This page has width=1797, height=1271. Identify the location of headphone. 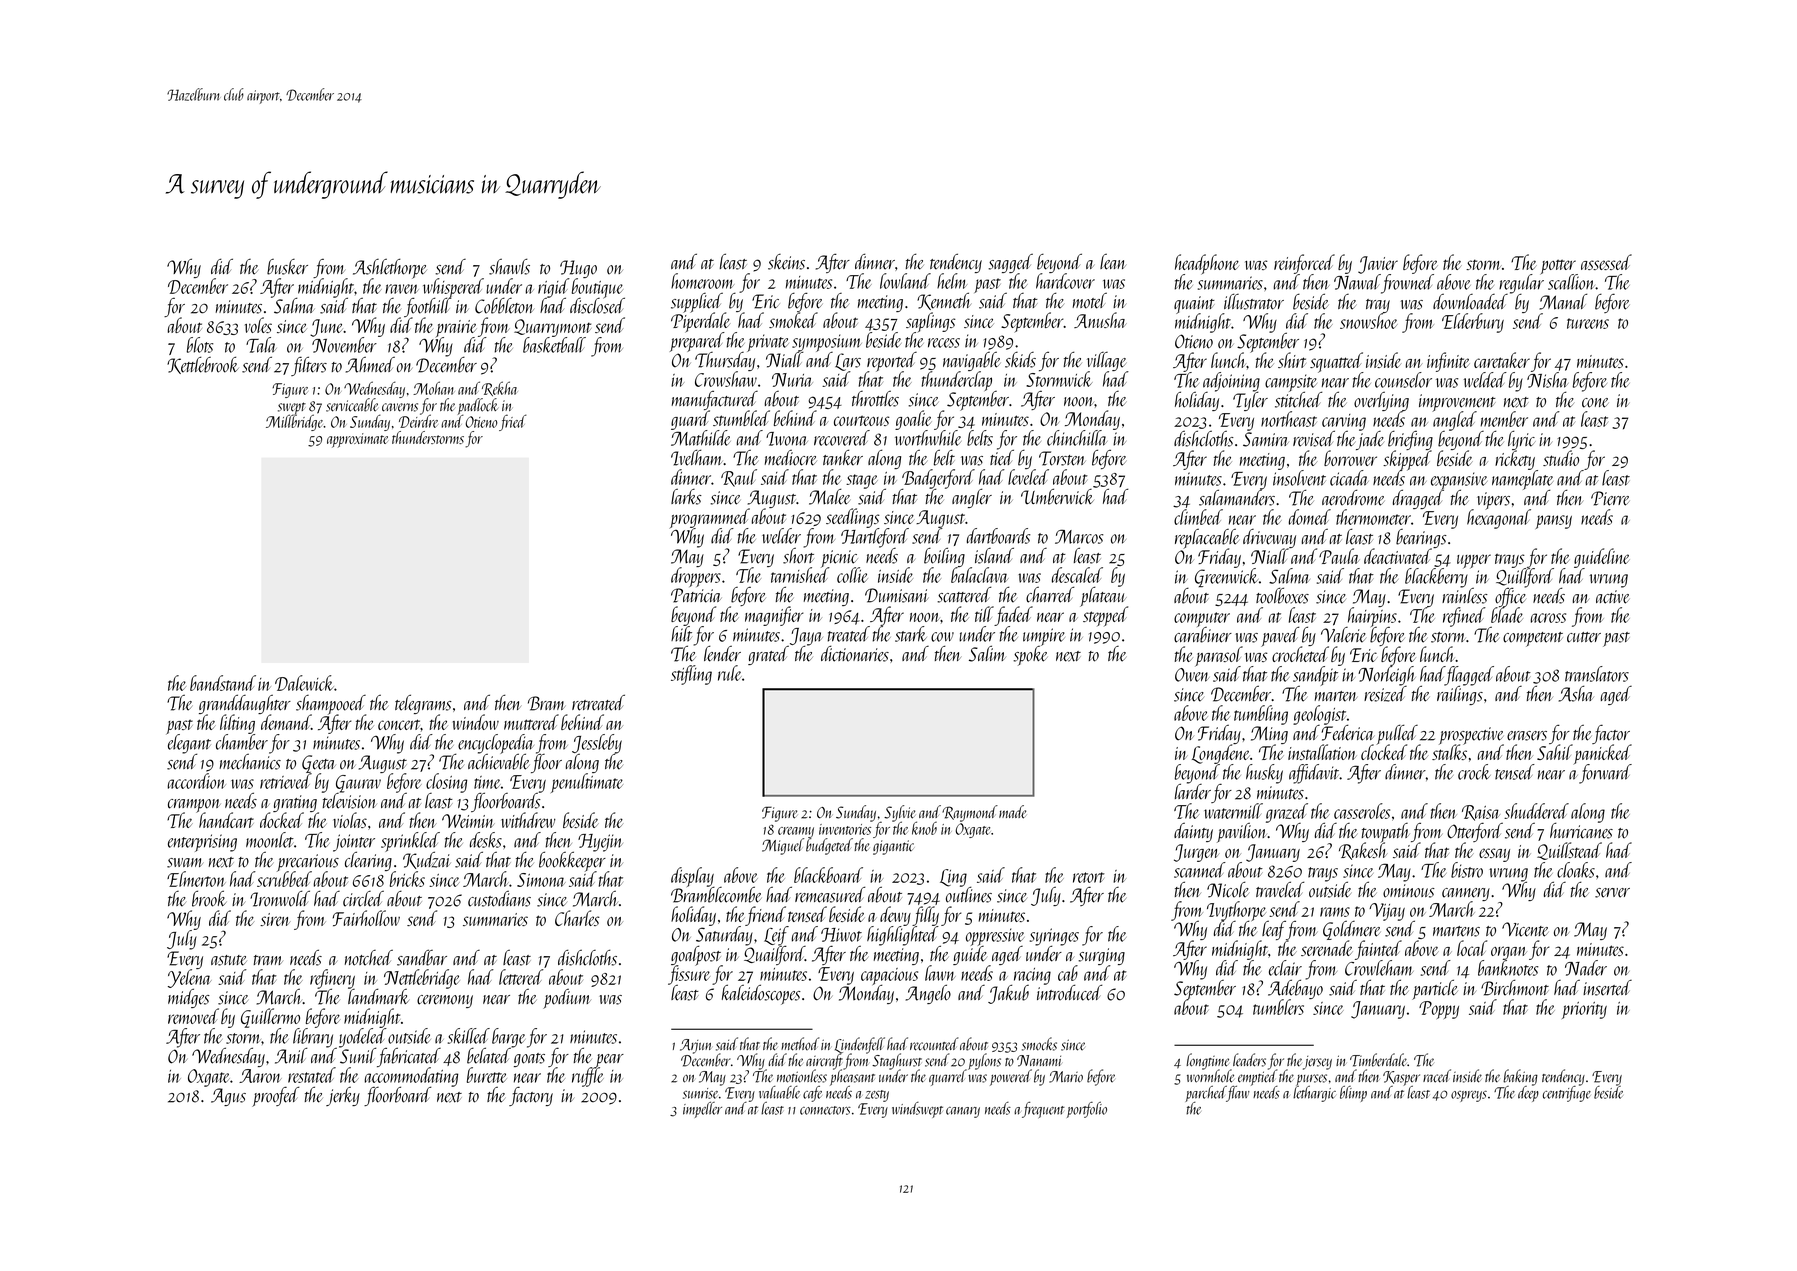
(1207, 264).
